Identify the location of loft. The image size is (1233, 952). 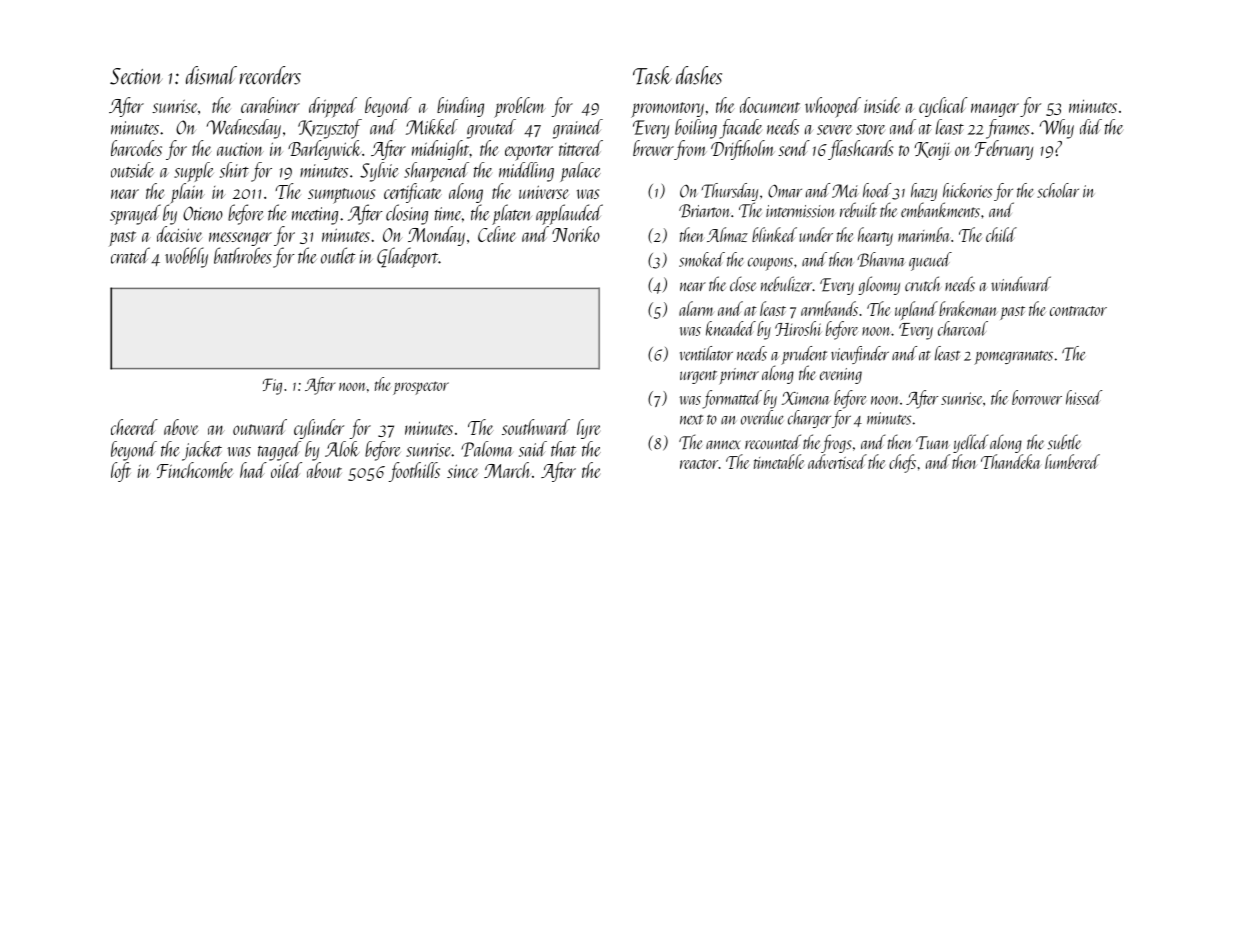
(121, 472).
